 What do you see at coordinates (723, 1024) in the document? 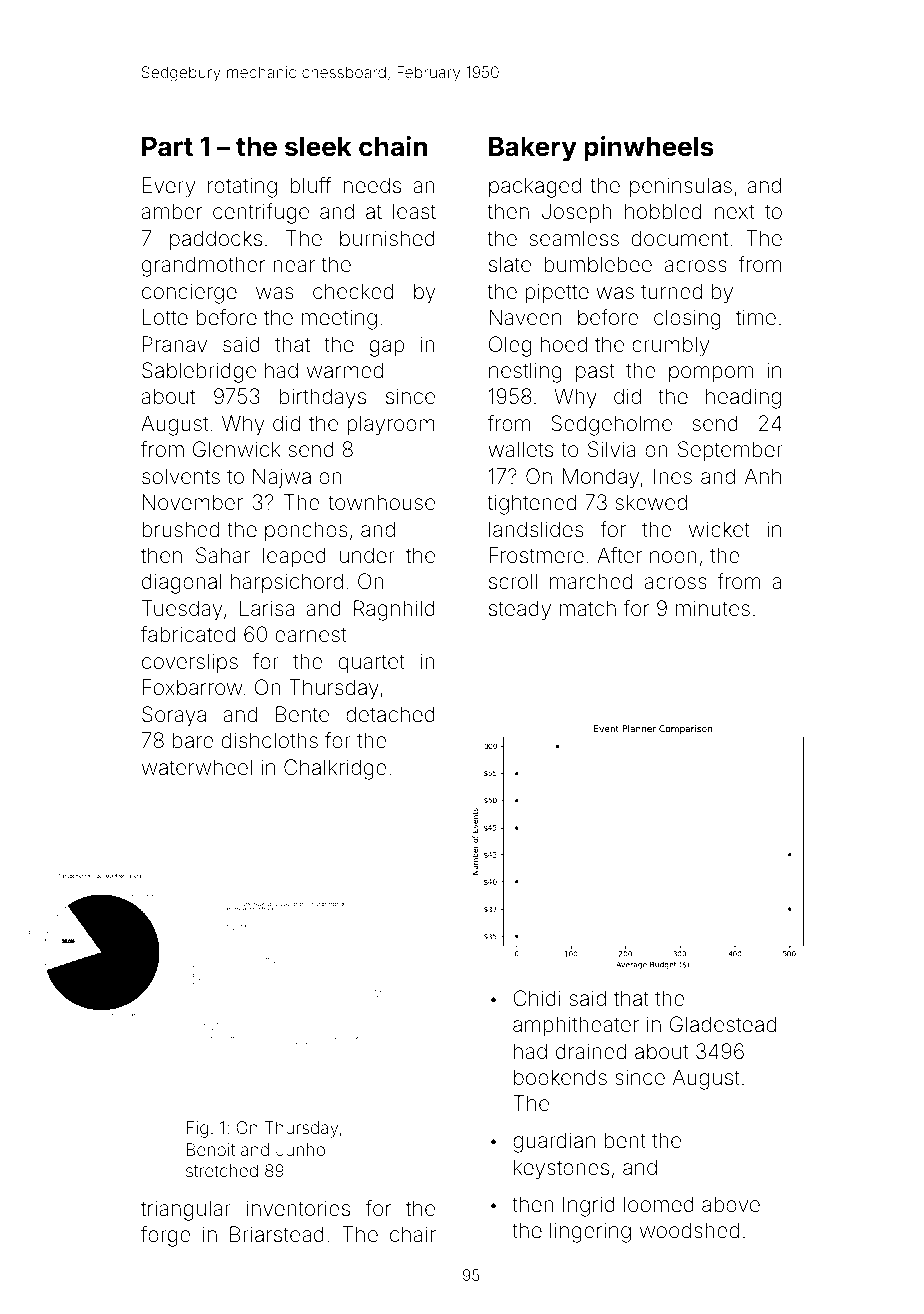
I see `Gladestead` at bounding box center [723, 1024].
